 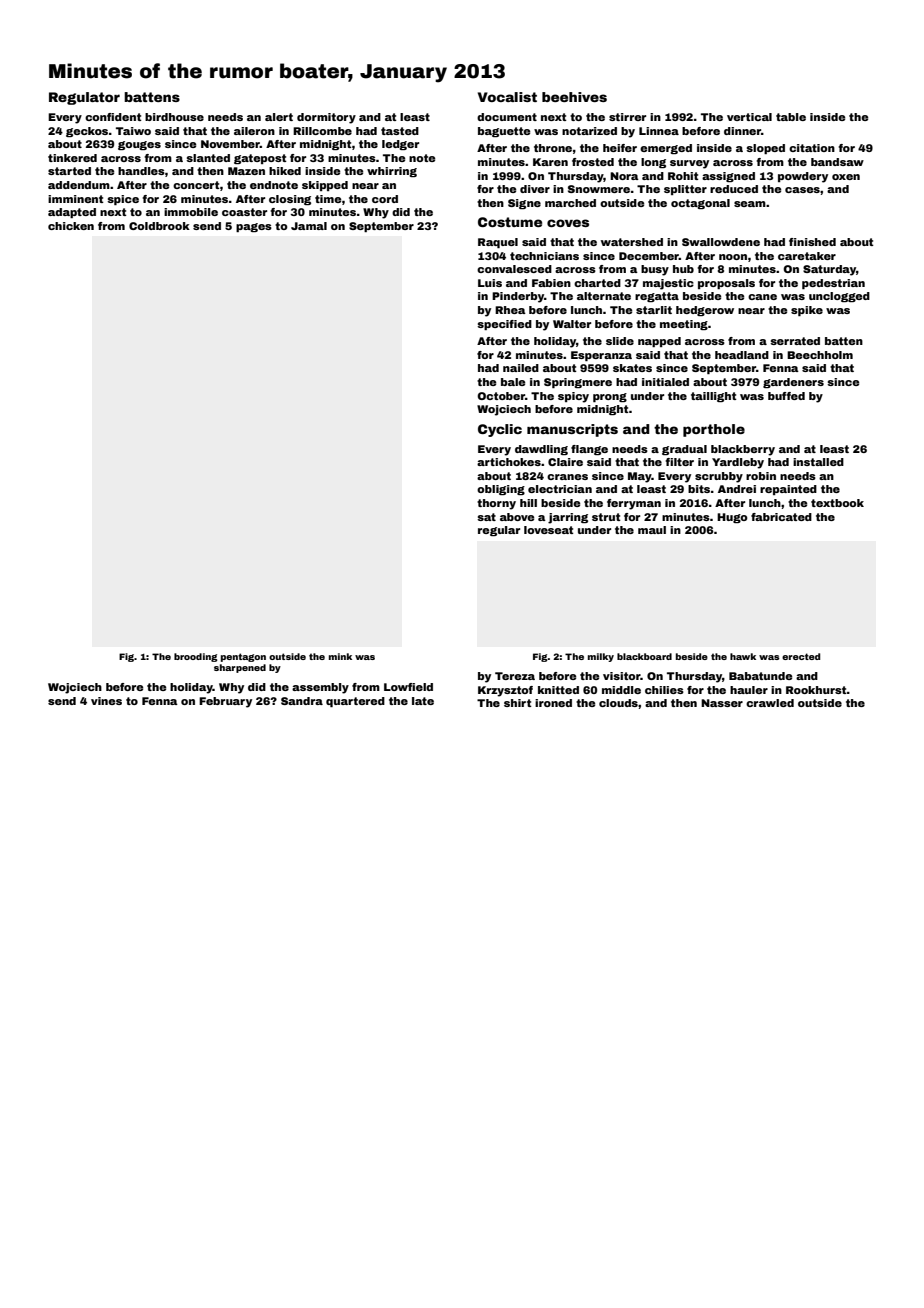 I want to click on October, so click(x=501, y=396).
